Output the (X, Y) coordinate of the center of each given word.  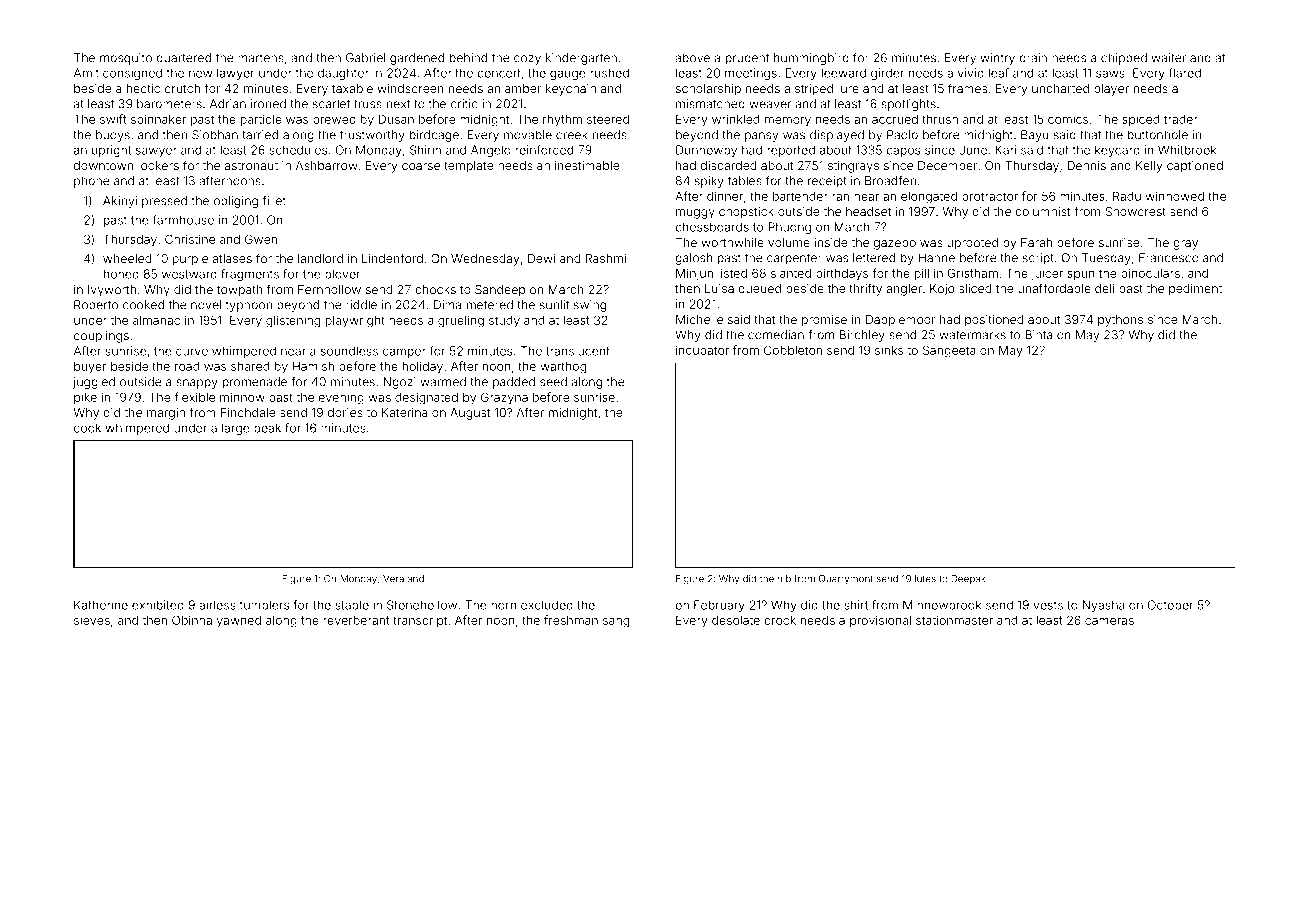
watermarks (973, 335)
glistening (293, 321)
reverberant (356, 620)
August (470, 414)
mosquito (126, 59)
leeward (844, 73)
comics (1068, 119)
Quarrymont (846, 580)
